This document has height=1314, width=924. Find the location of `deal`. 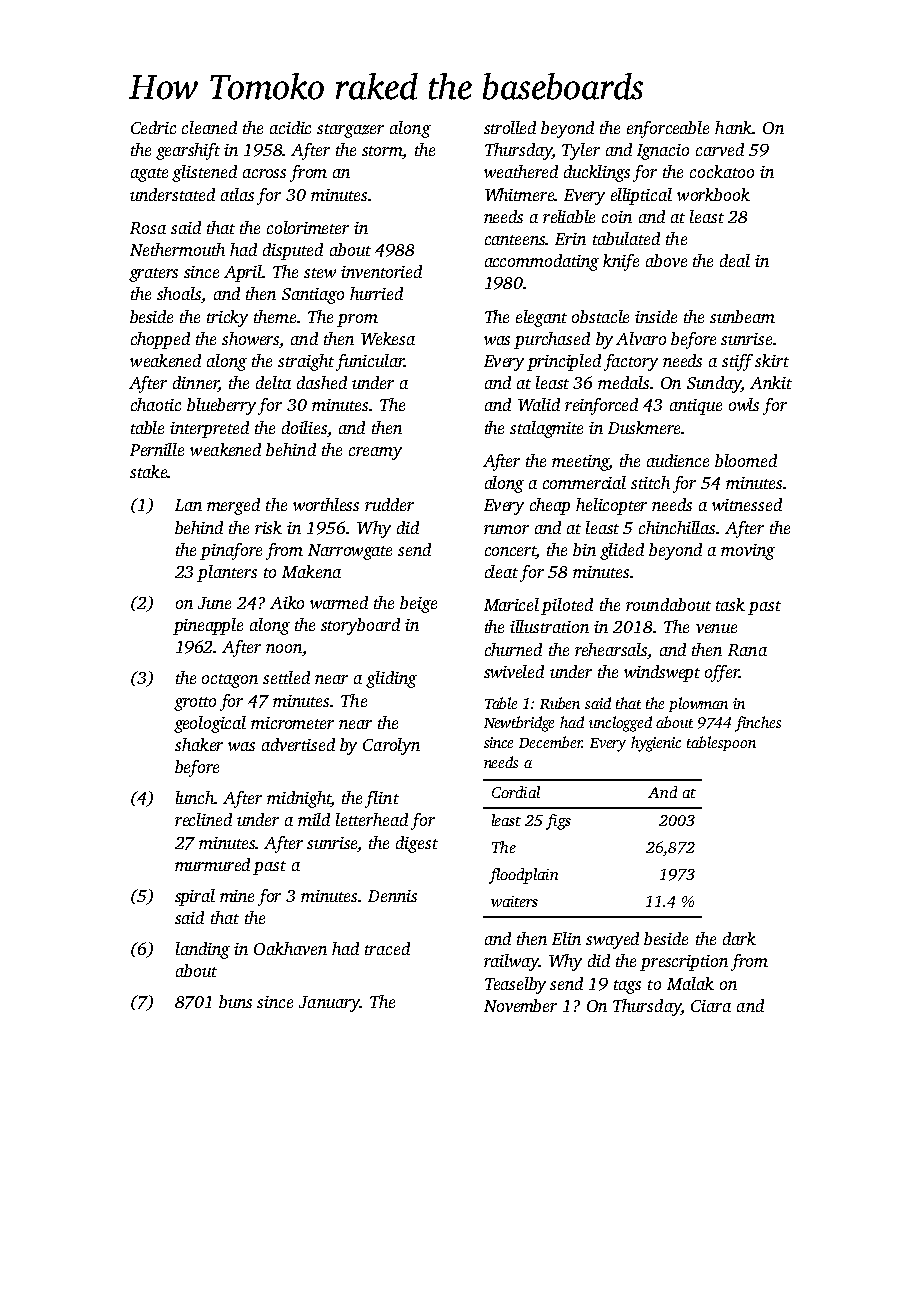

deal is located at coordinates (735, 260).
